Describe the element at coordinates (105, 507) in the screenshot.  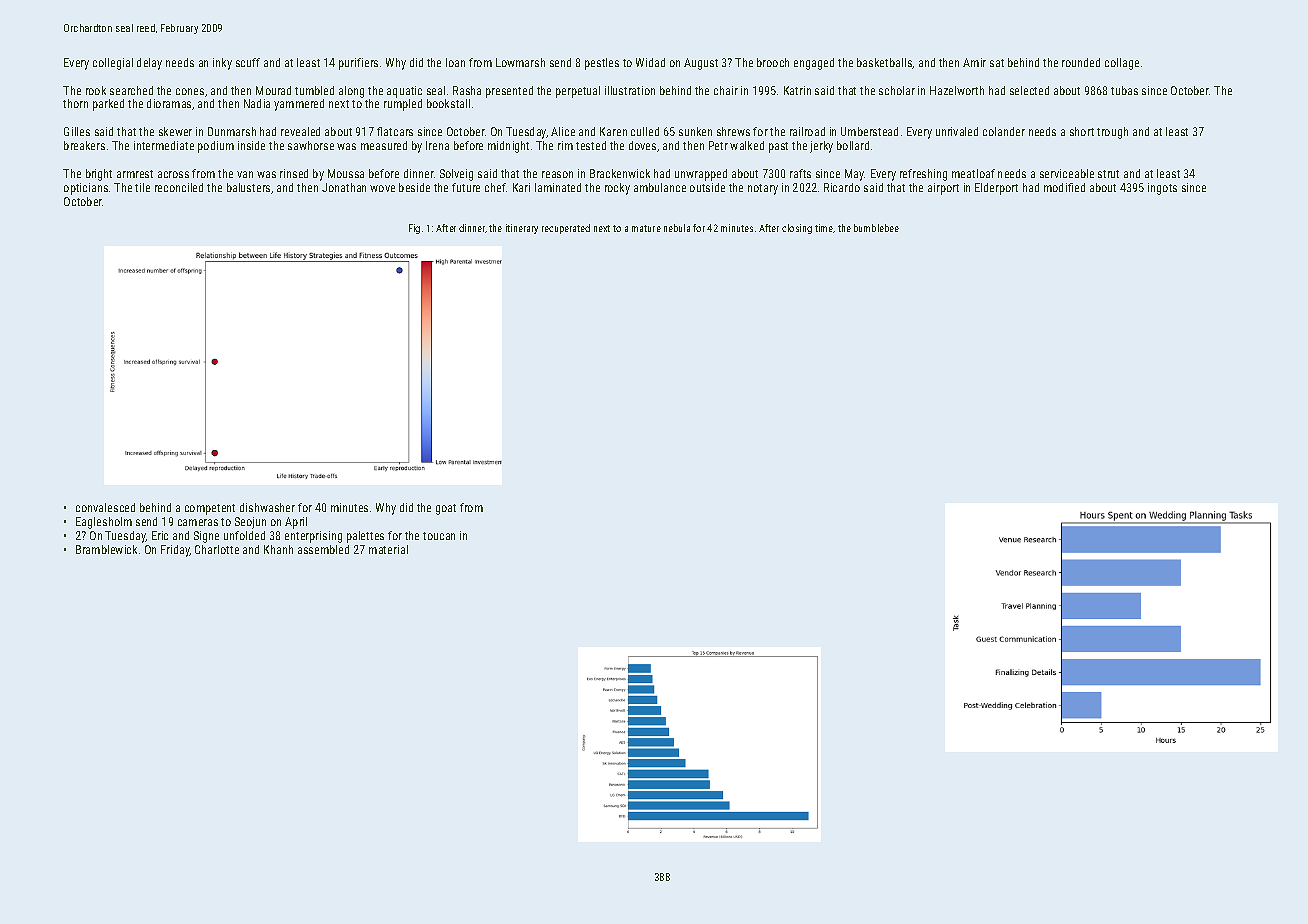
I see `convalesced` at that location.
